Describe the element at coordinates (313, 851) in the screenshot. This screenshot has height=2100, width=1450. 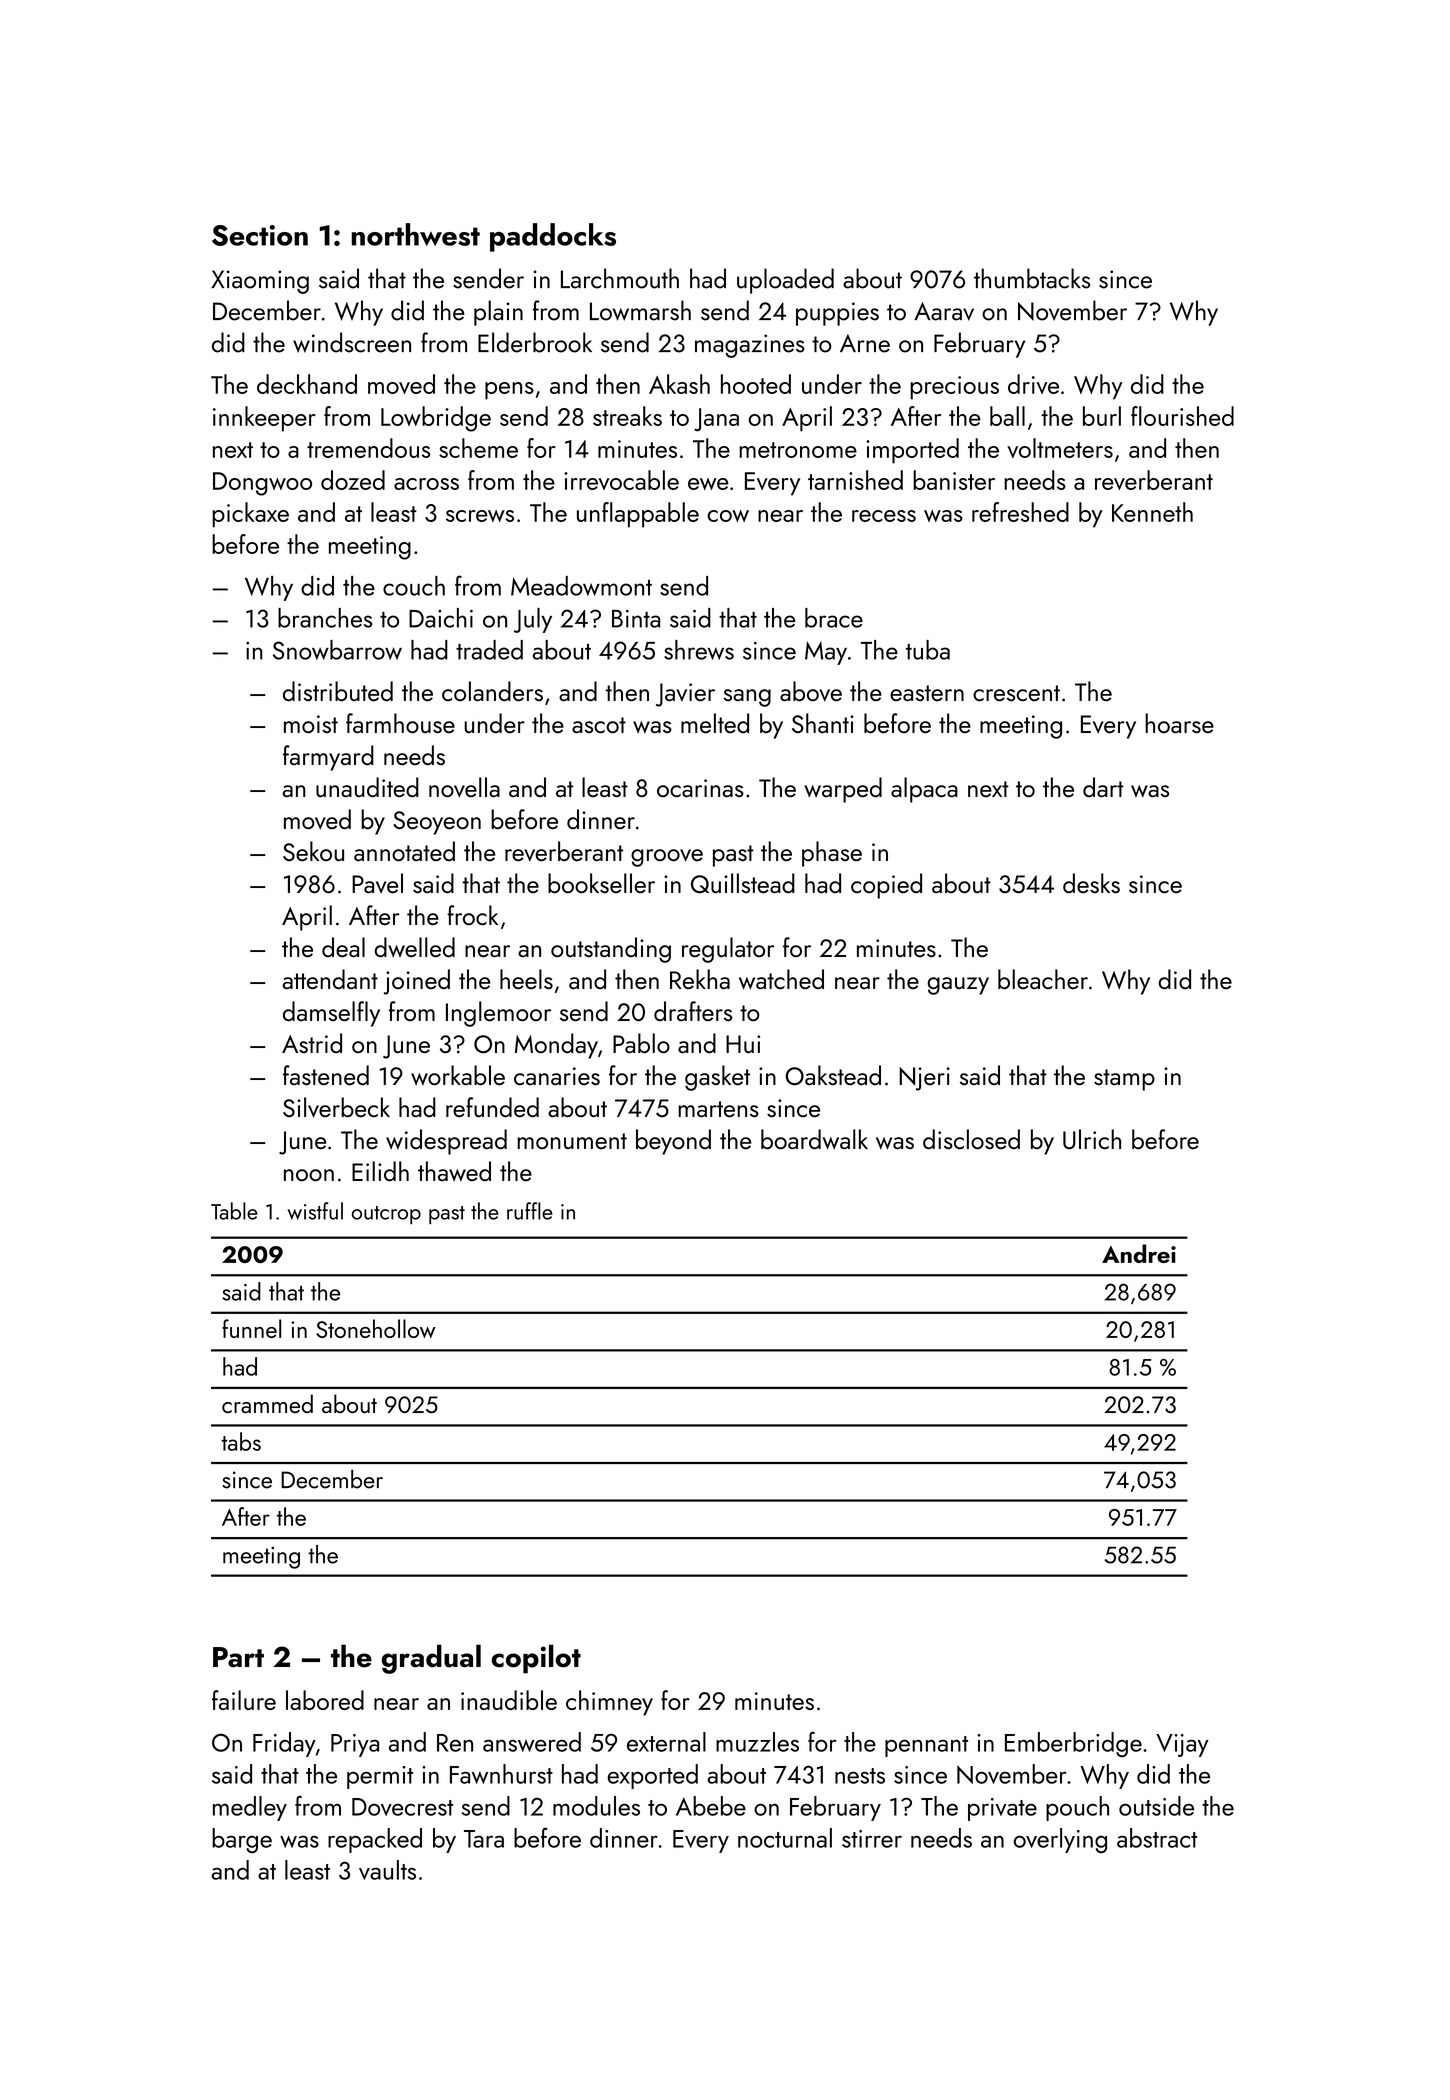
I see `Sekou` at that location.
